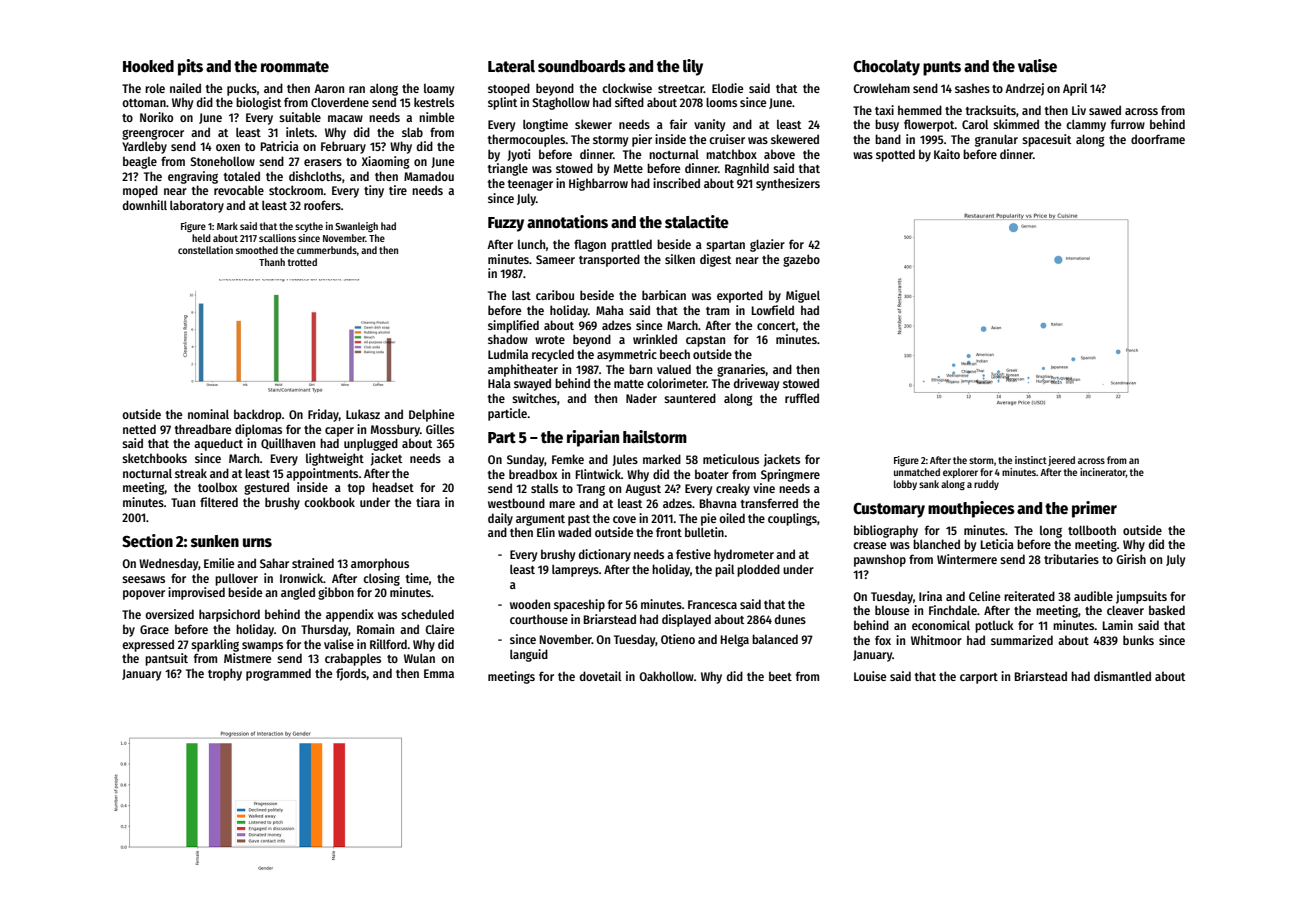  I want to click on Emma, so click(439, 673).
